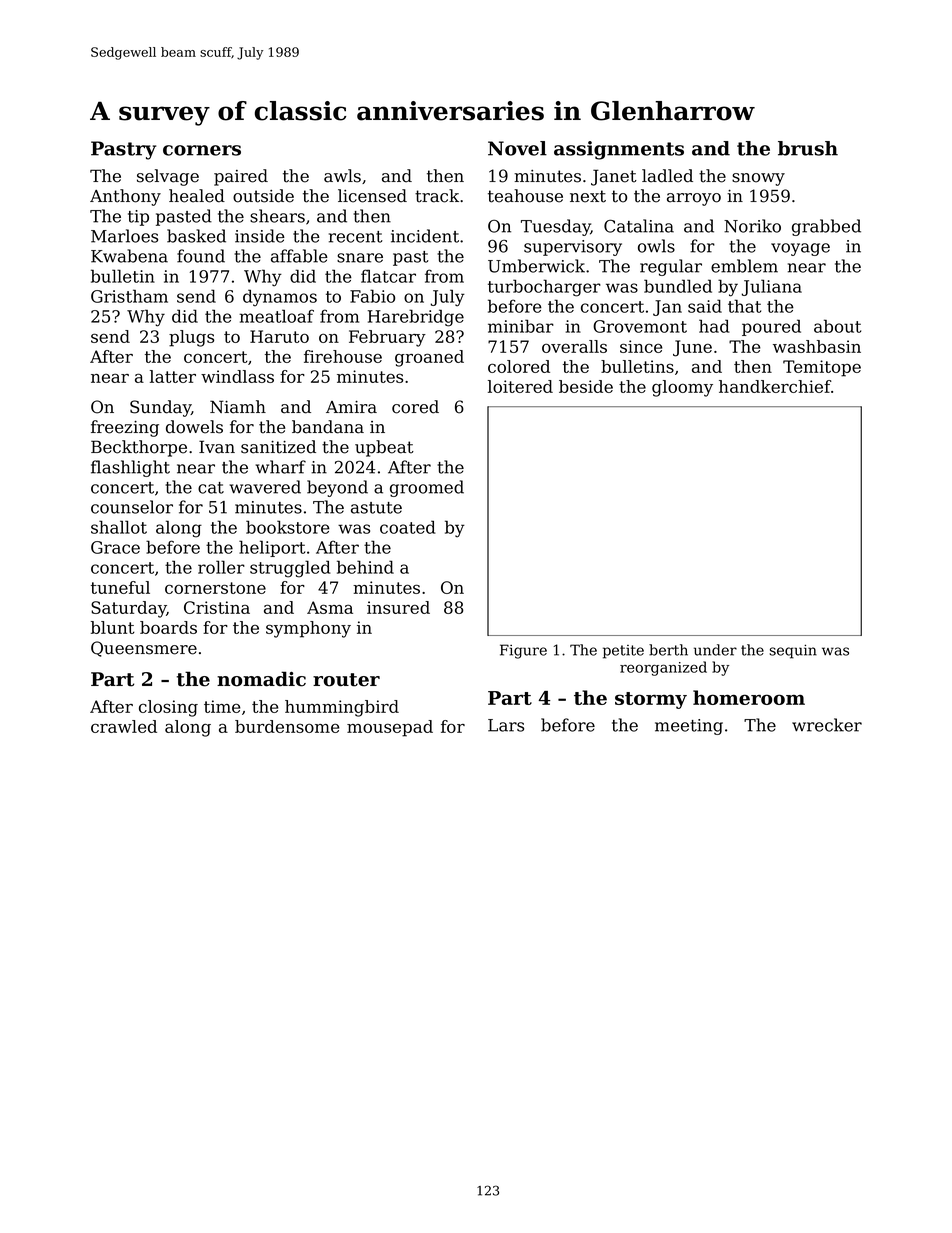 The width and height of the page is (952, 1233). I want to click on selvage, so click(168, 177).
